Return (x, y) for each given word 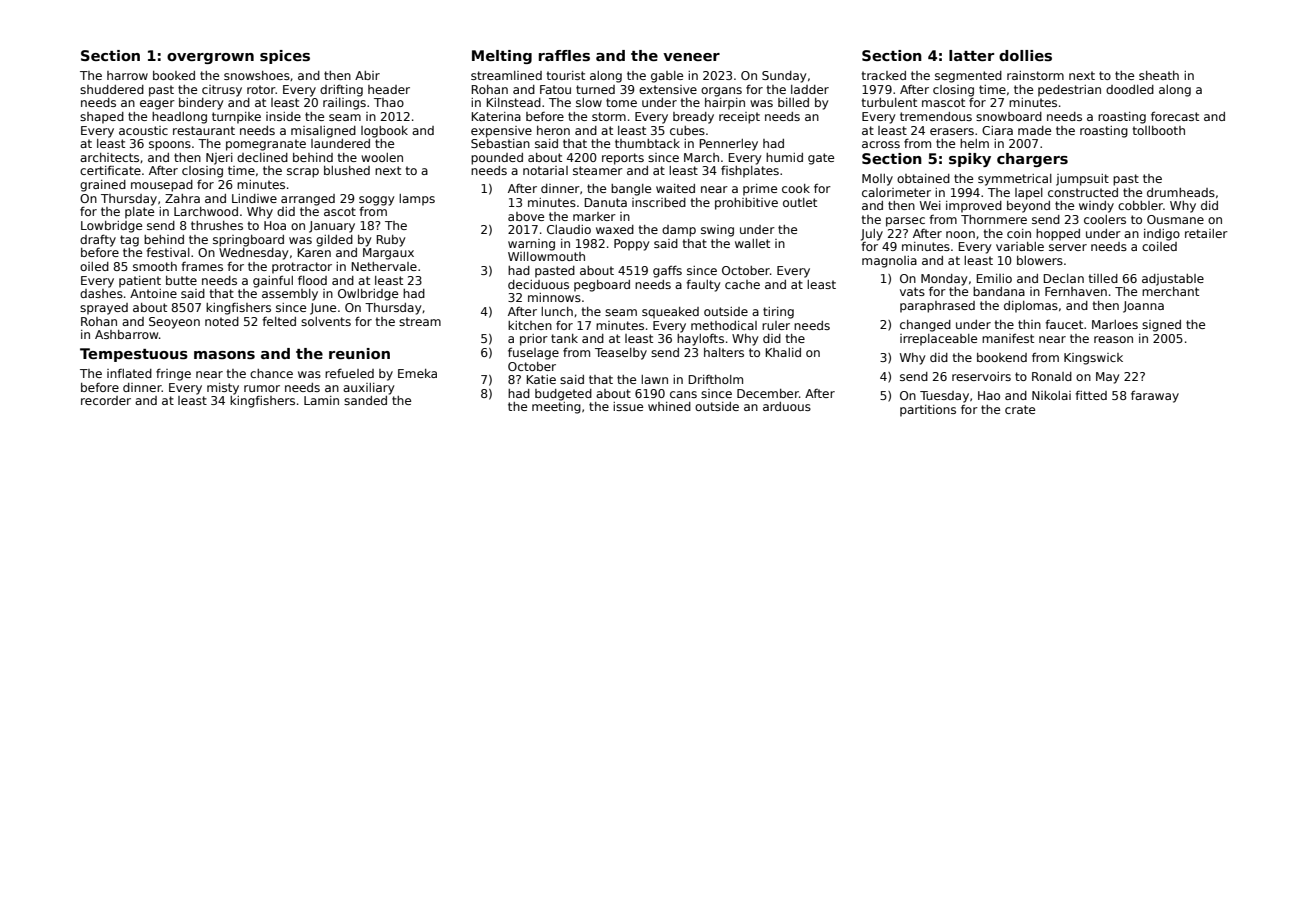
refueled (349, 373)
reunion (359, 353)
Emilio (994, 278)
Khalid (783, 352)
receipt (739, 118)
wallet (752, 243)
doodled (1130, 89)
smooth (155, 266)
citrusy (222, 91)
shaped (102, 118)
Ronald (1052, 376)
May (1107, 378)
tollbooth (1159, 130)
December (768, 393)
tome (621, 102)
